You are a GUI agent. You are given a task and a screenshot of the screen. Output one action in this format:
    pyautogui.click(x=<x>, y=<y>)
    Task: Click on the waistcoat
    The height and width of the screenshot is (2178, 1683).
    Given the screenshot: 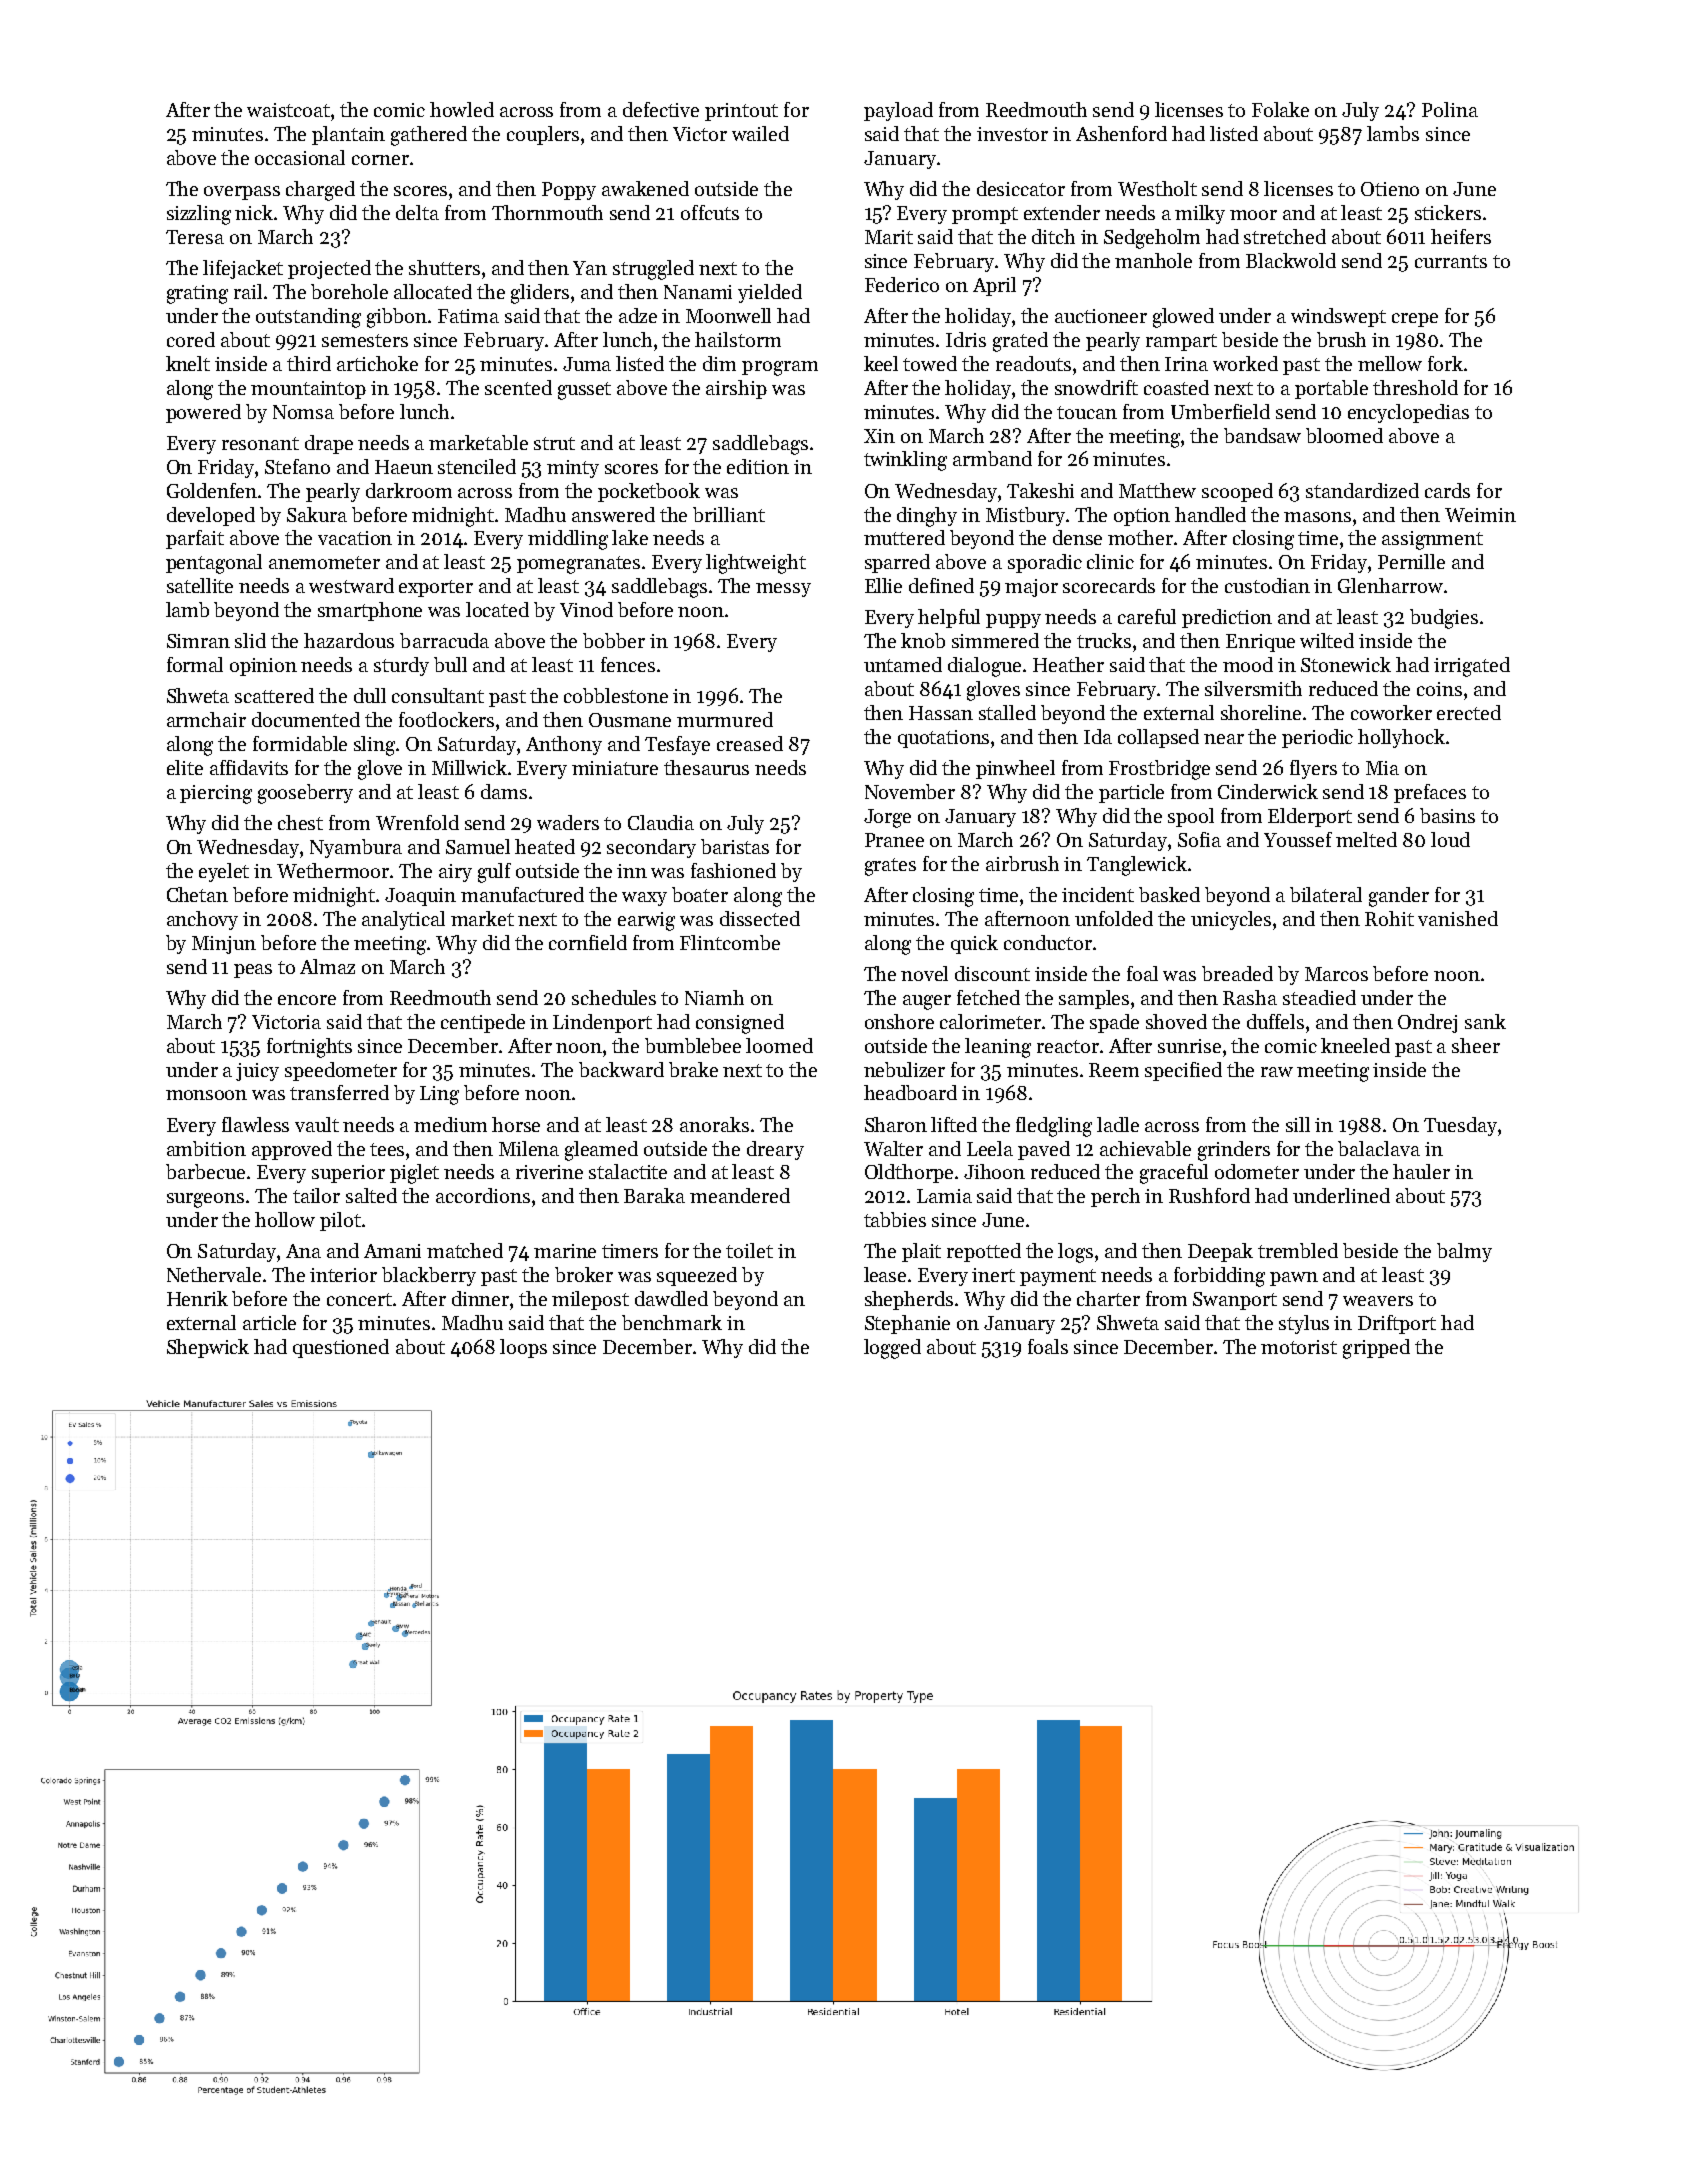 What is the action you would take?
    pyautogui.click(x=289, y=110)
